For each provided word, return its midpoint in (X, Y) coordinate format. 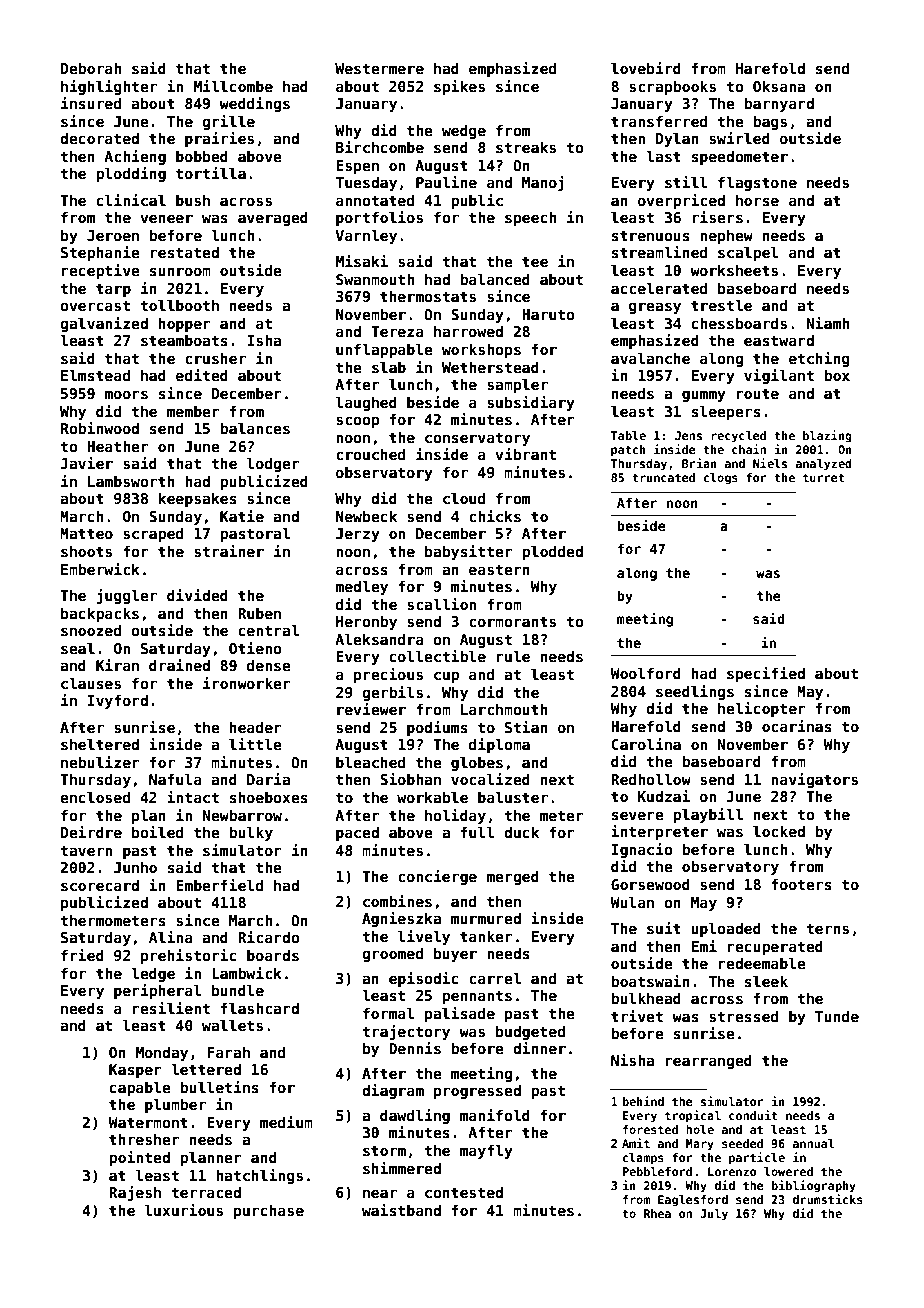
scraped (153, 534)
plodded (552, 552)
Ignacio (642, 850)
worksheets (734, 270)
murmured (486, 918)
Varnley (366, 236)
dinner (539, 1048)
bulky (251, 833)
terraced (206, 1192)
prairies (219, 139)
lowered (788, 1171)
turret (824, 477)
